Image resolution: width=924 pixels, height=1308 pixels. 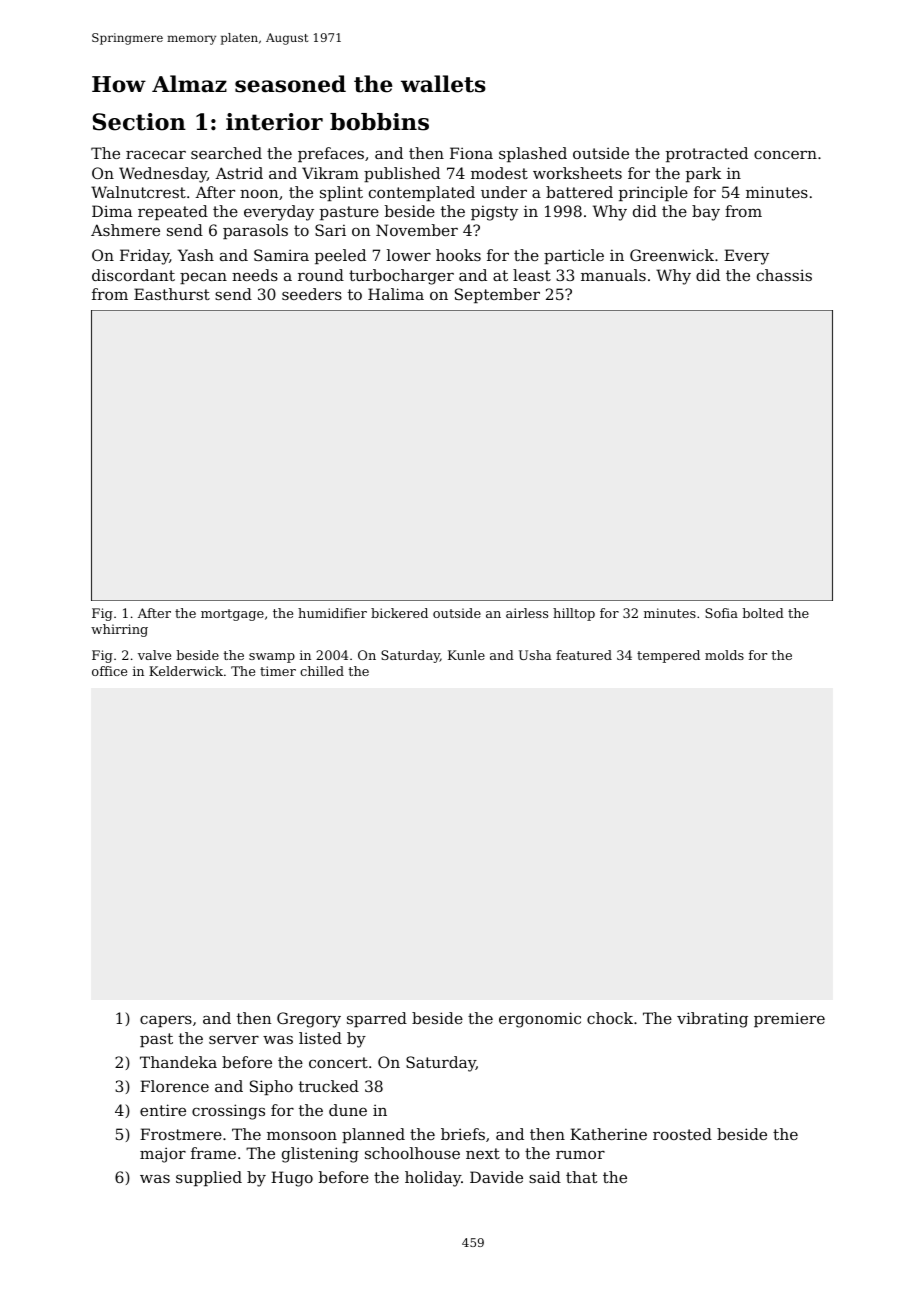 I want to click on bolted, so click(x=763, y=613).
